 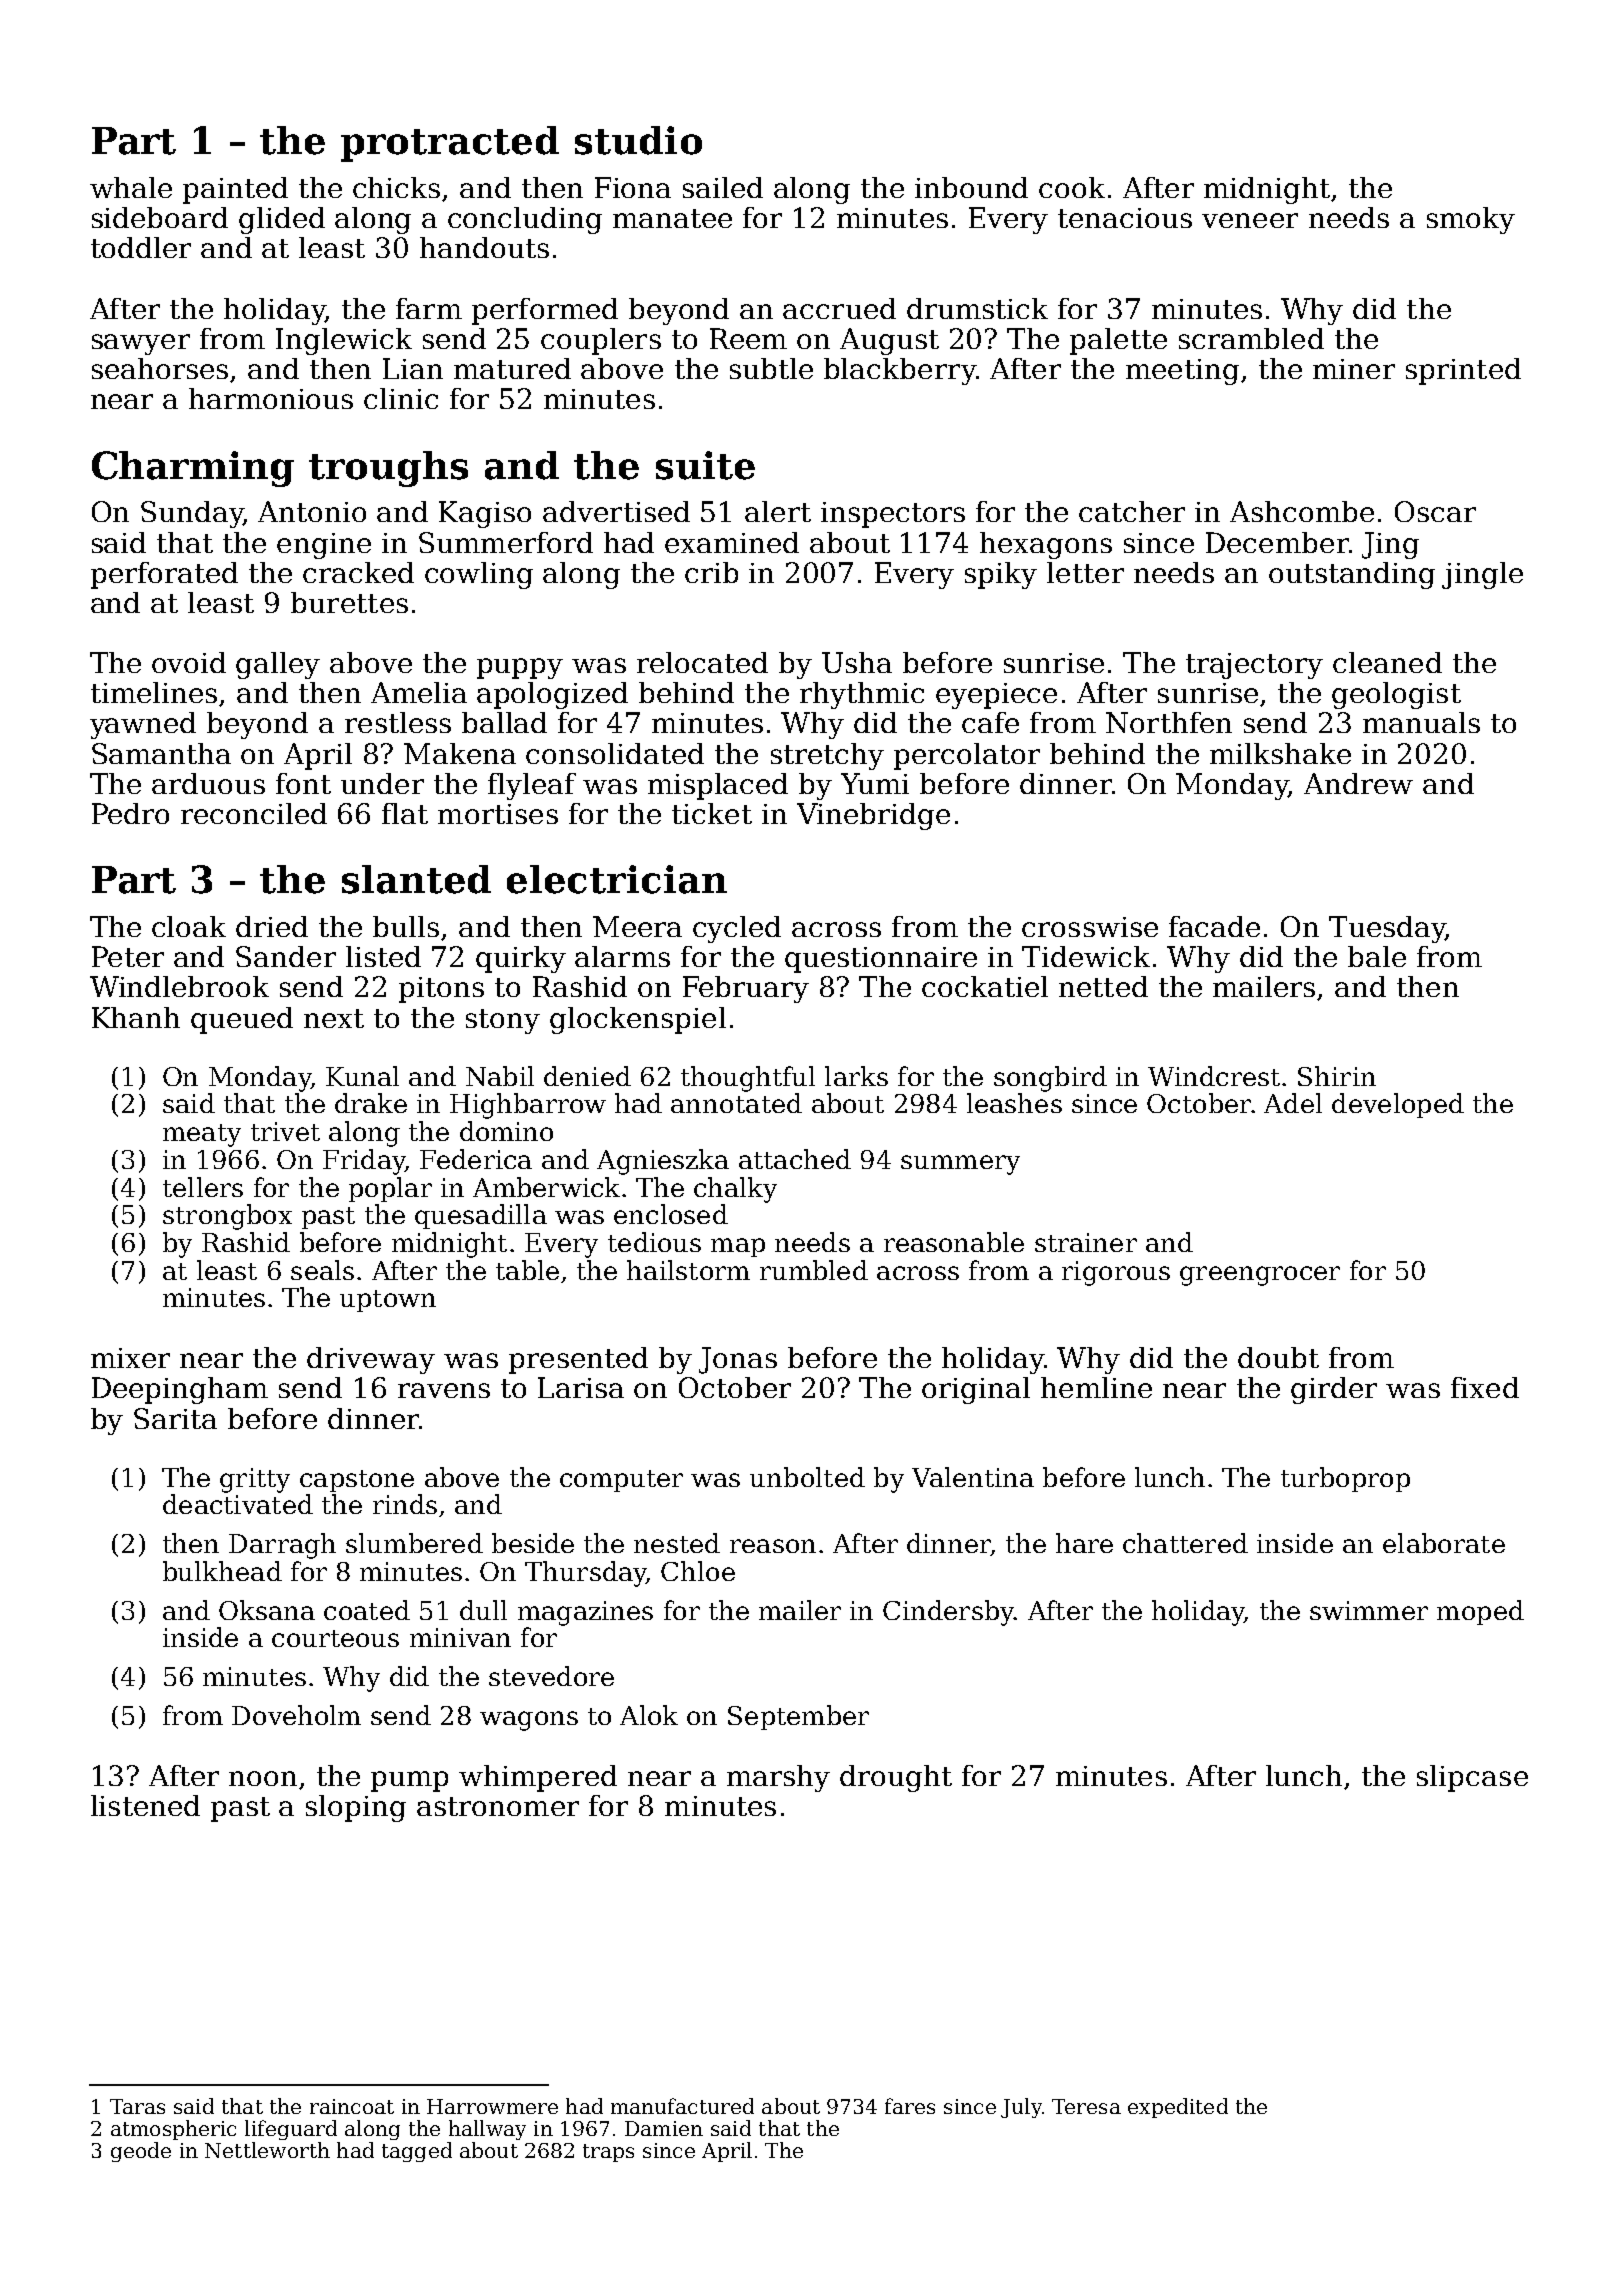 What do you see at coordinates (1050, 1079) in the screenshot?
I see `songbird` at bounding box center [1050, 1079].
